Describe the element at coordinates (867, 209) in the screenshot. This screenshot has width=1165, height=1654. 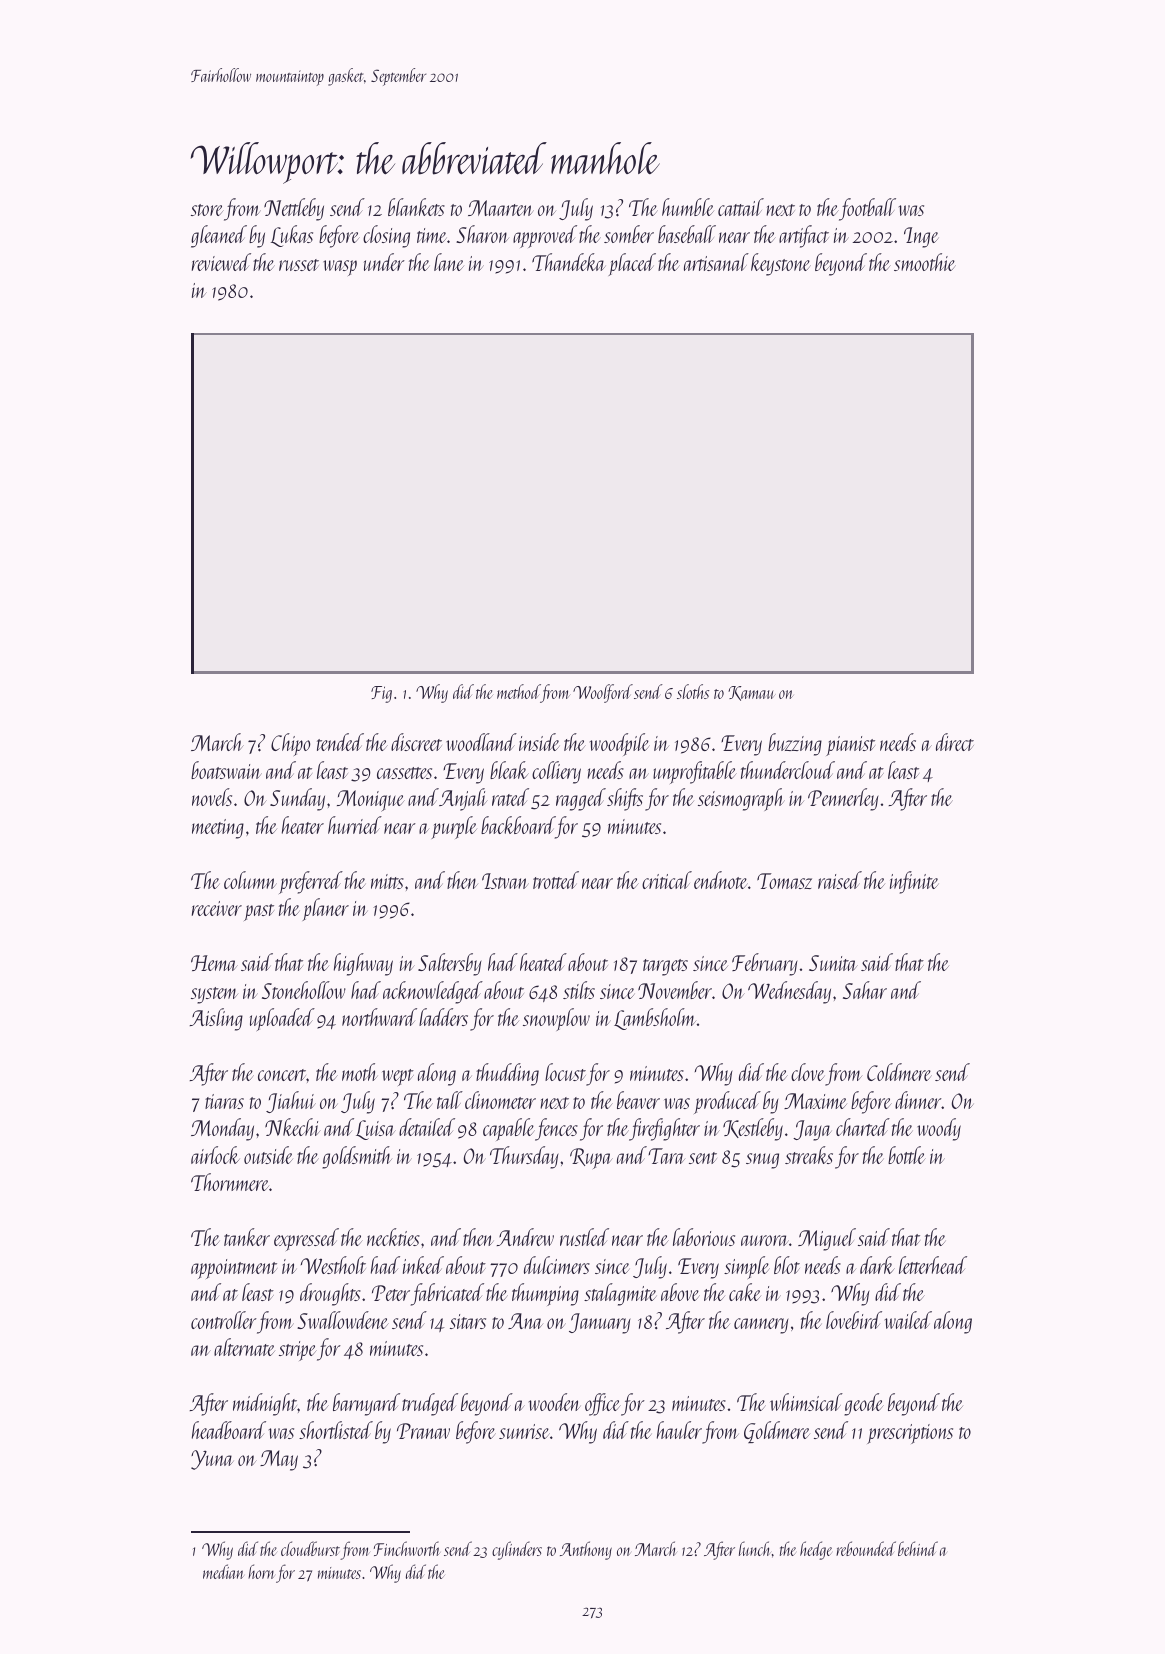
I see `football` at that location.
